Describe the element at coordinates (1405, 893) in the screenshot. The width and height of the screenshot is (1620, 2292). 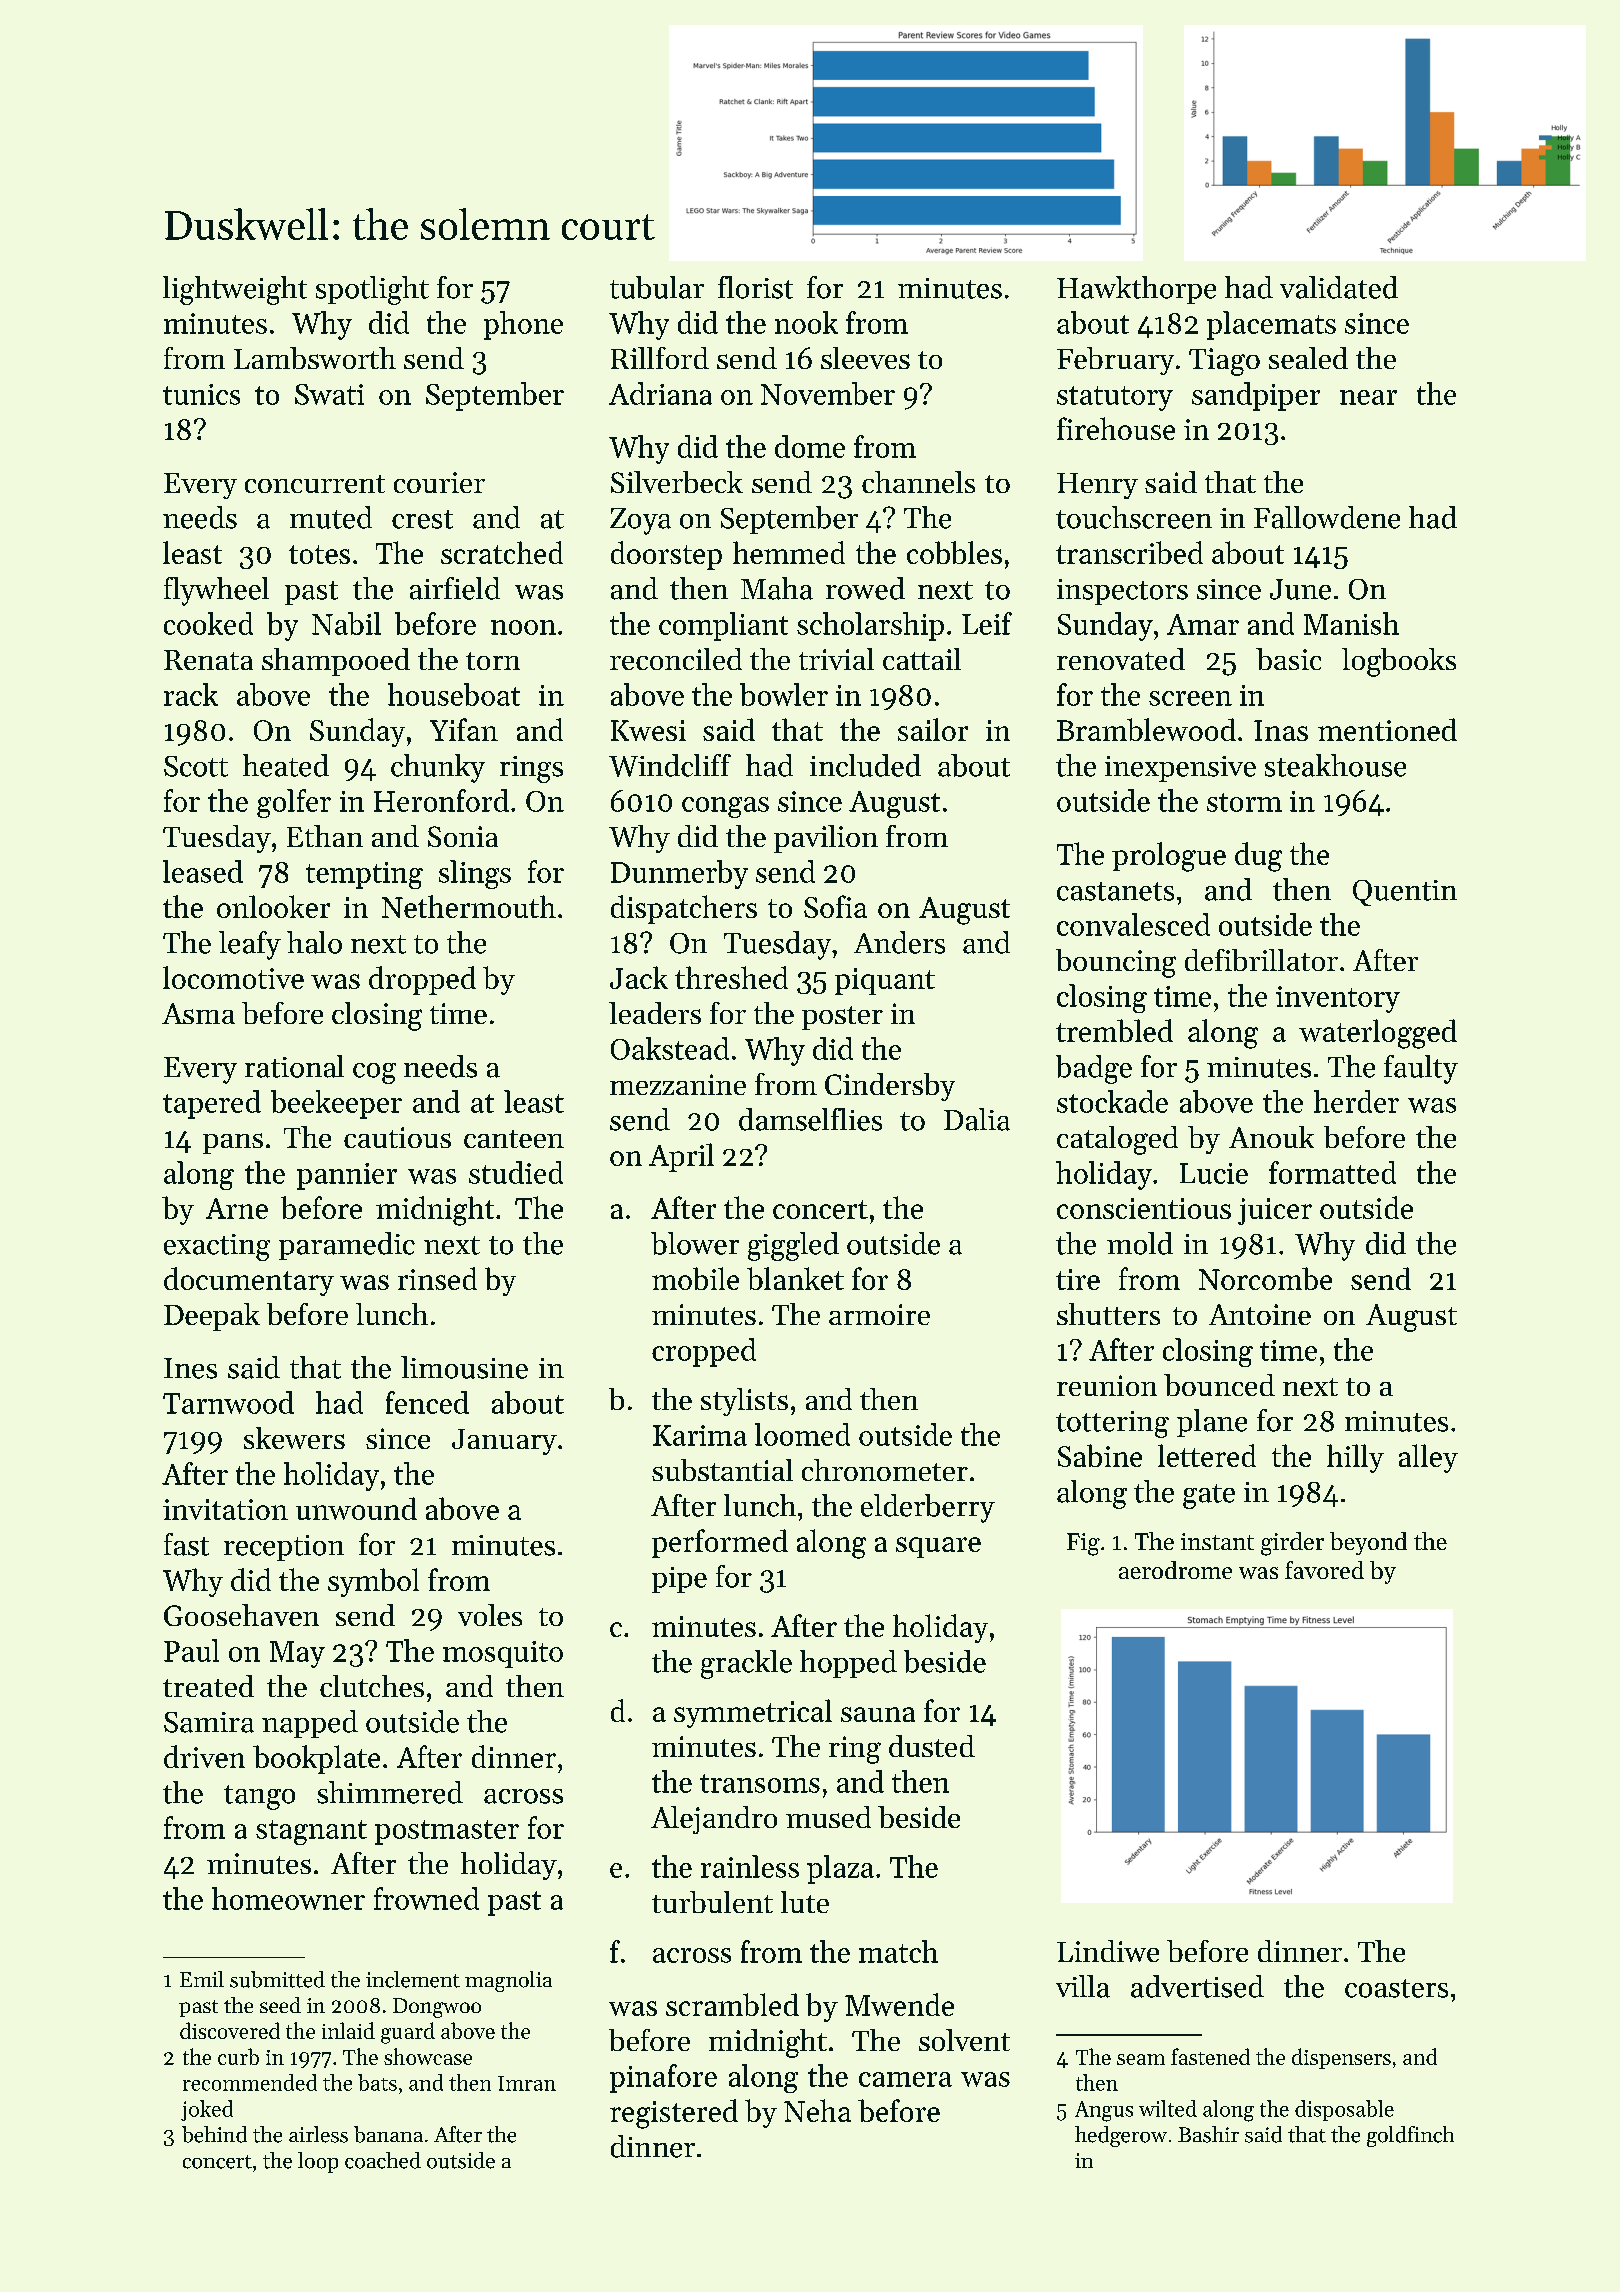
I see `Quentin` at that location.
